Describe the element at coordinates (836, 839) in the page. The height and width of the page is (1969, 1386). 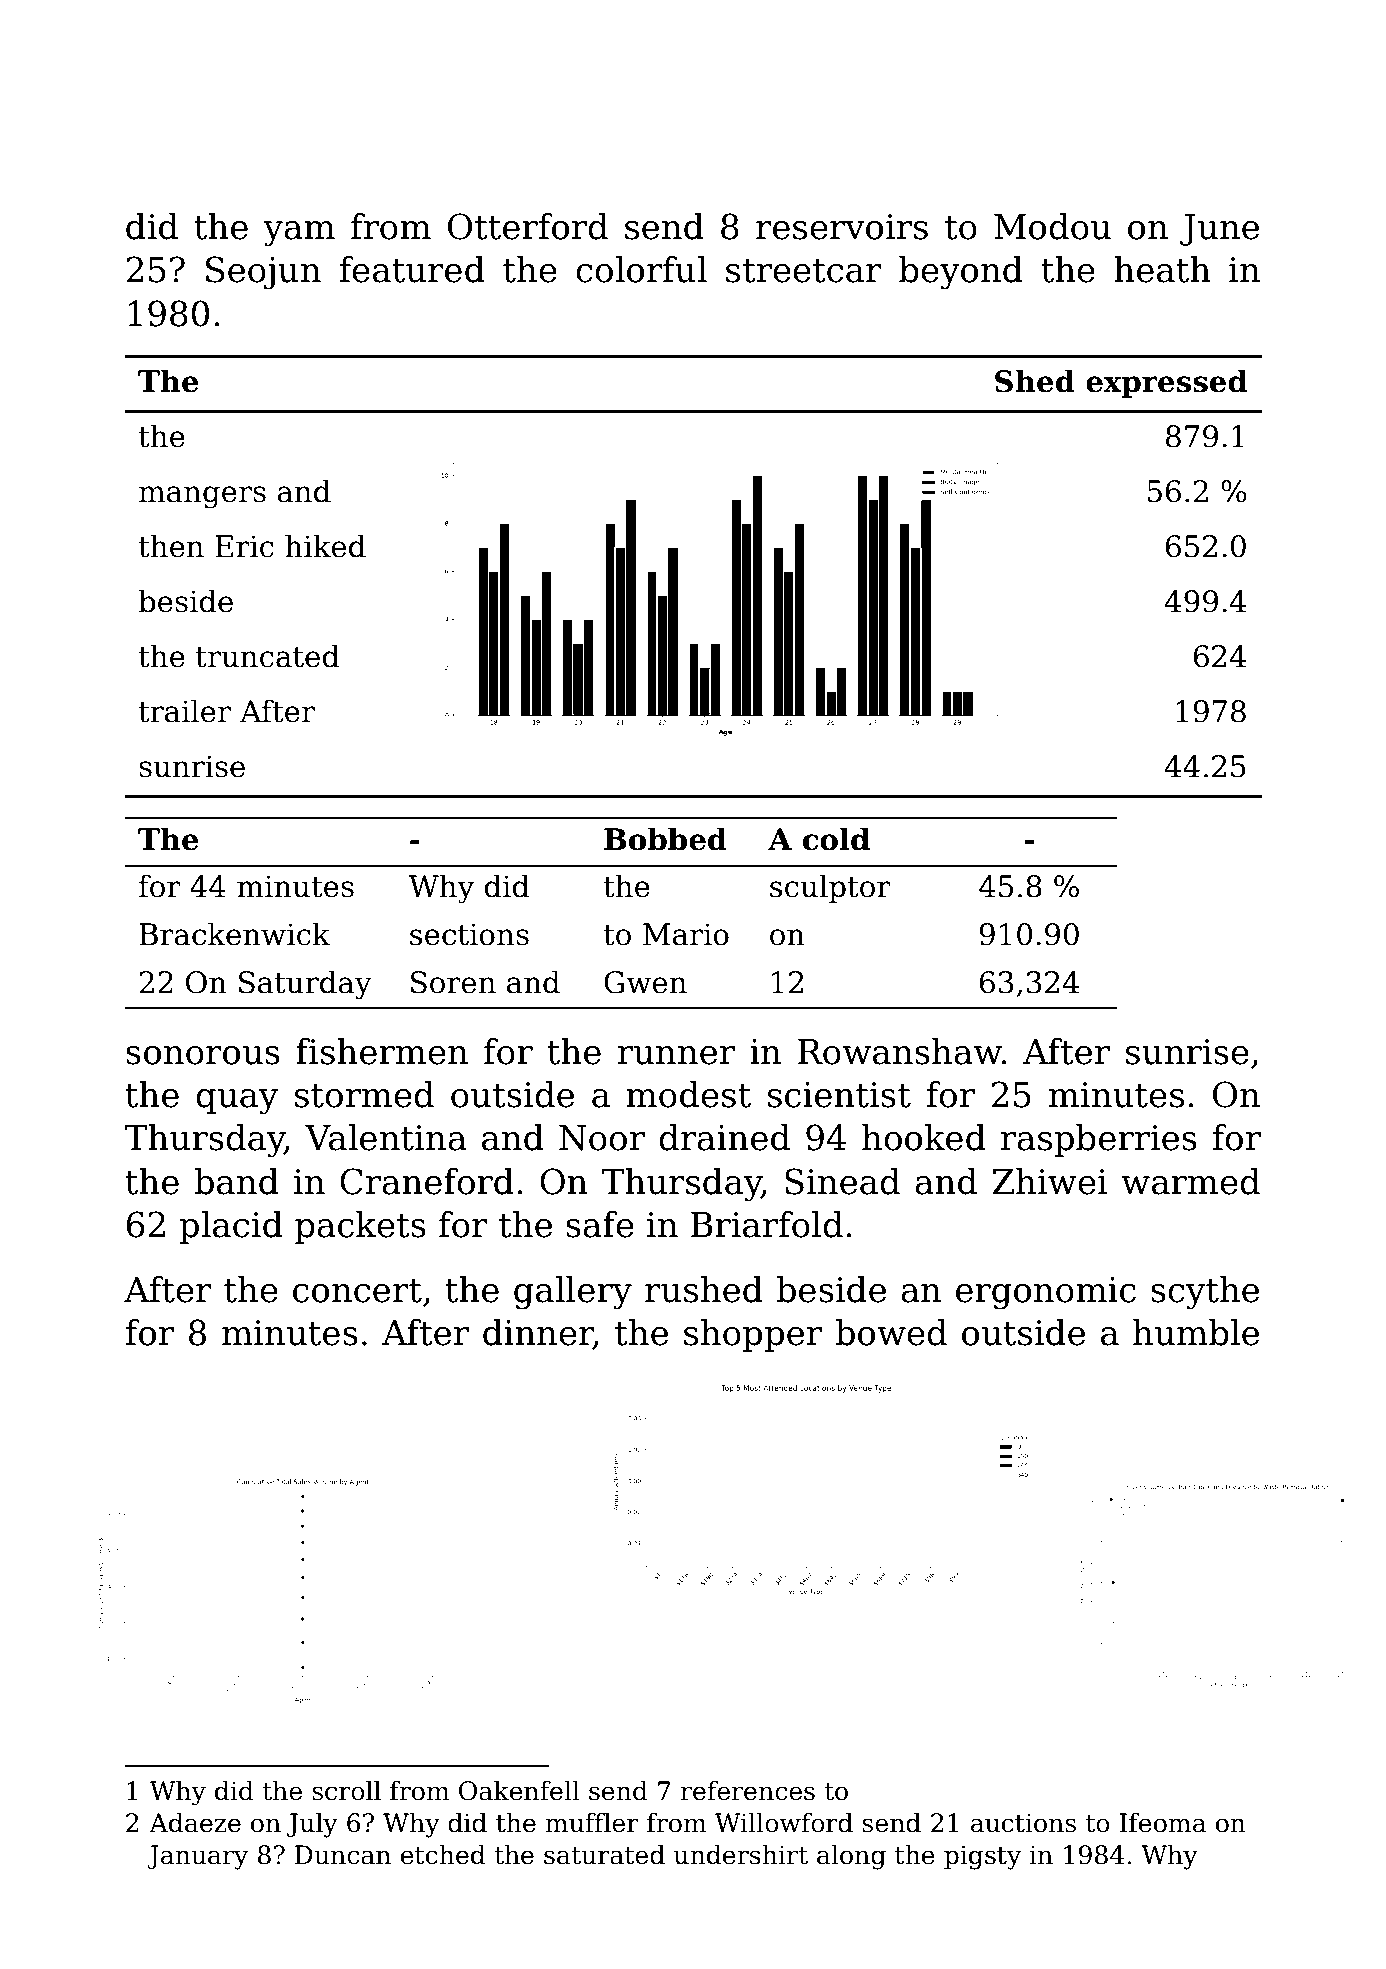
I see `cold` at that location.
